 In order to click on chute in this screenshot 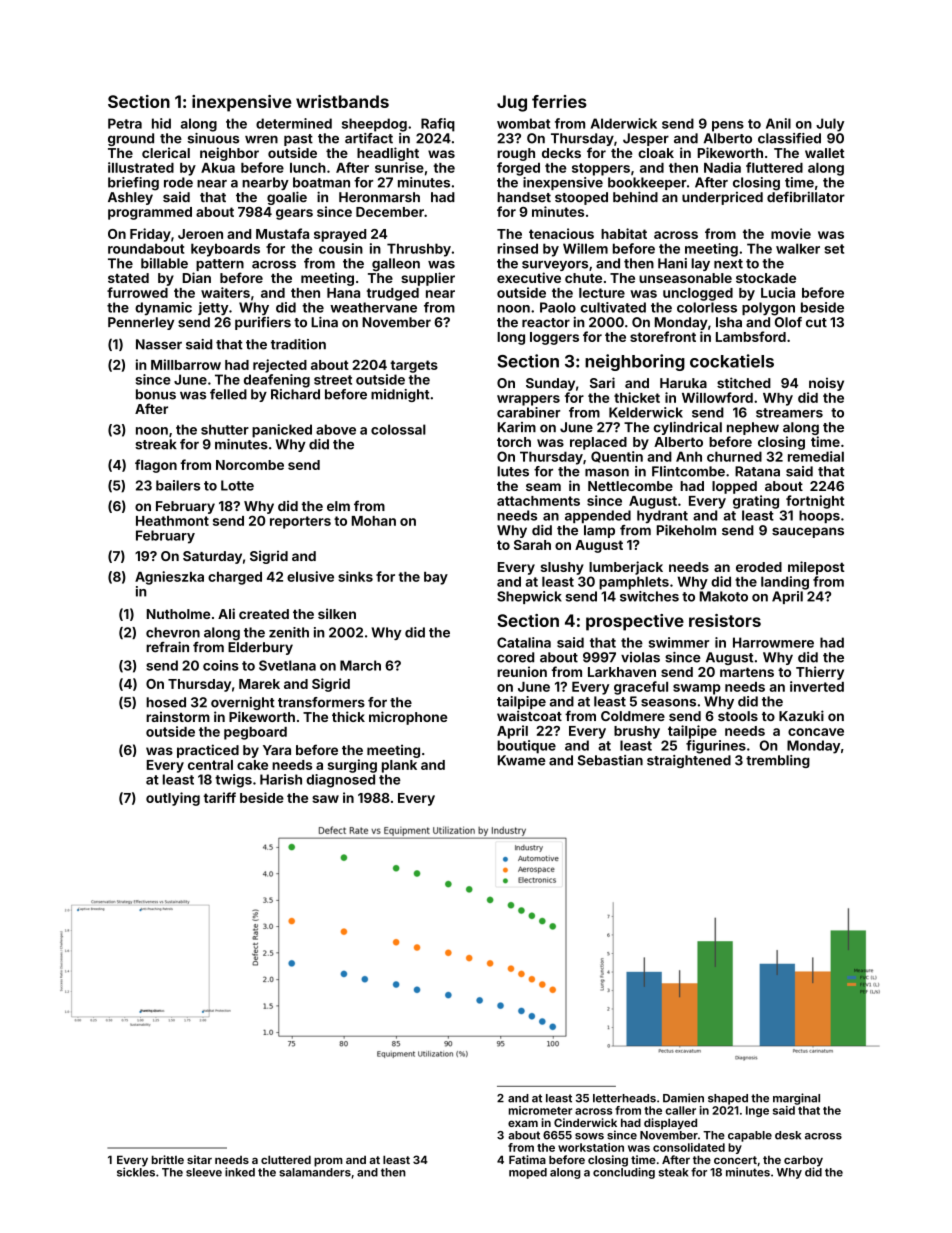, I will do `click(583, 278)`.
